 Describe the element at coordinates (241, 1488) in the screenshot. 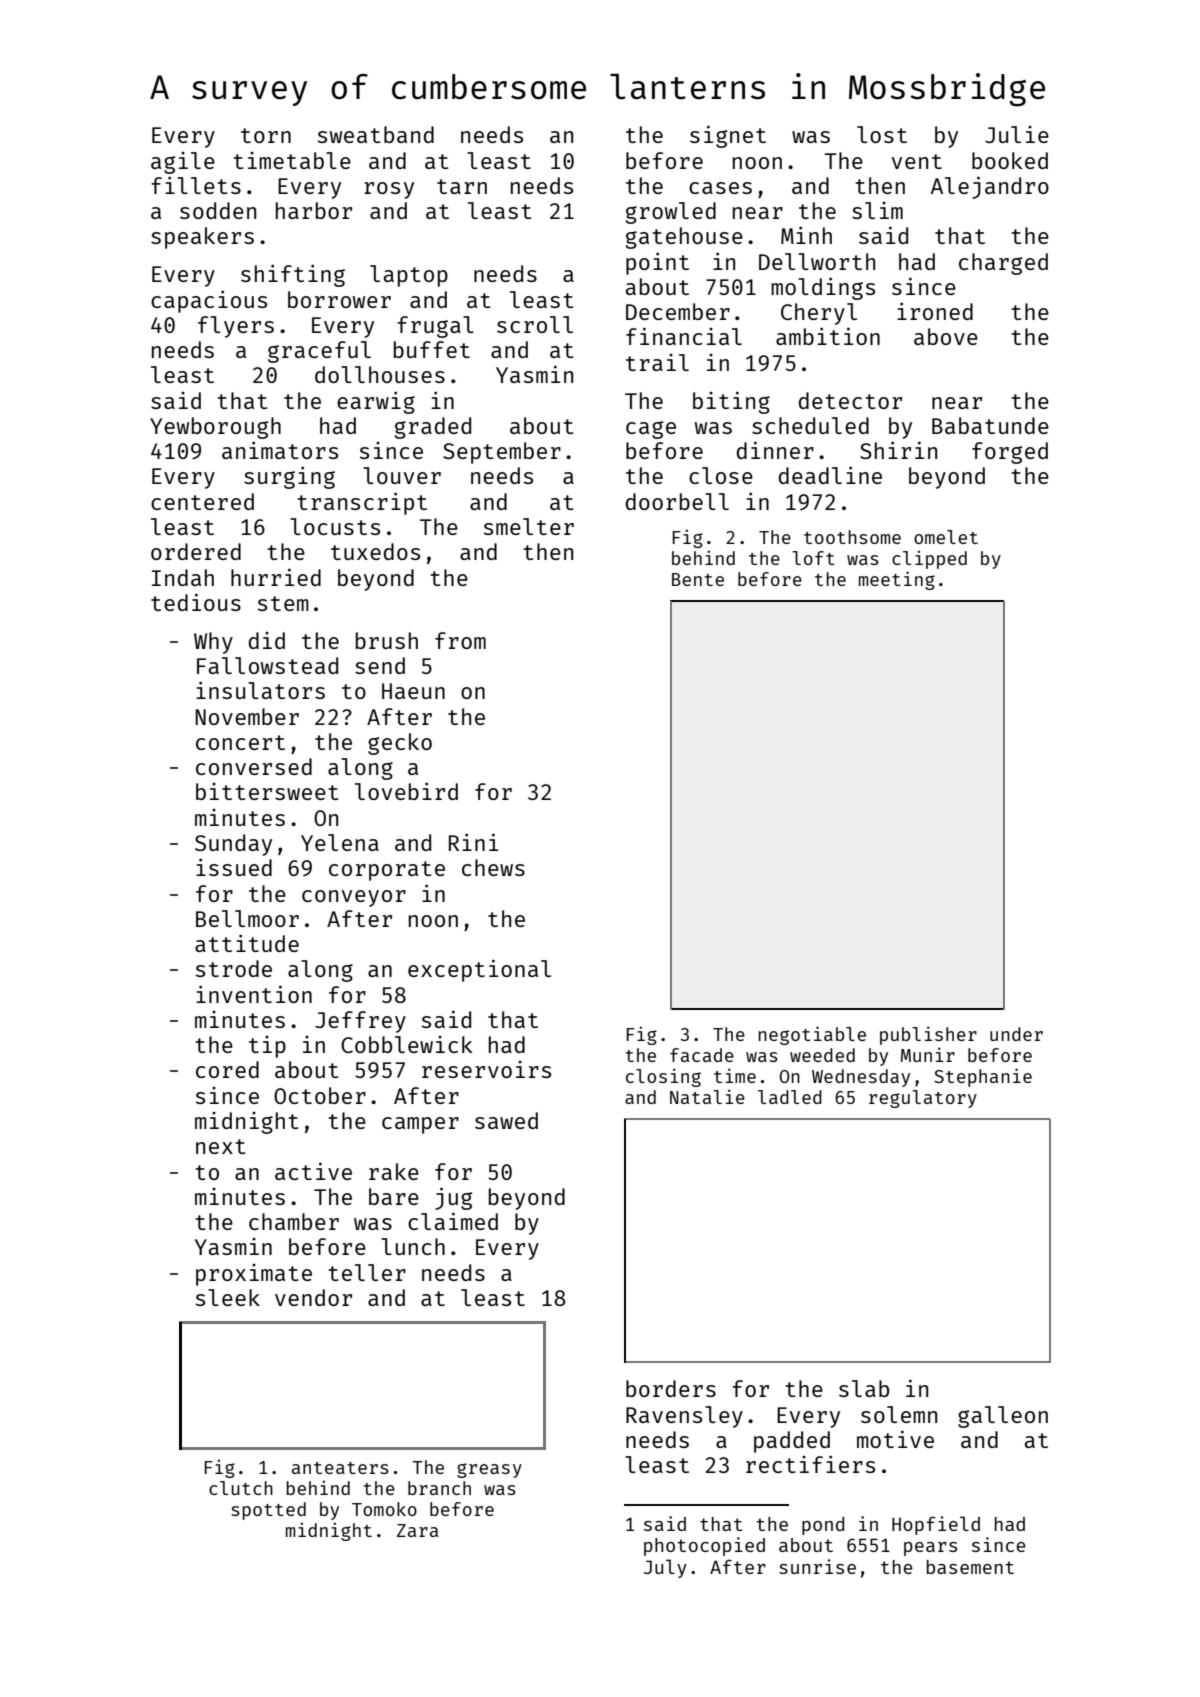

I see `clutch` at that location.
